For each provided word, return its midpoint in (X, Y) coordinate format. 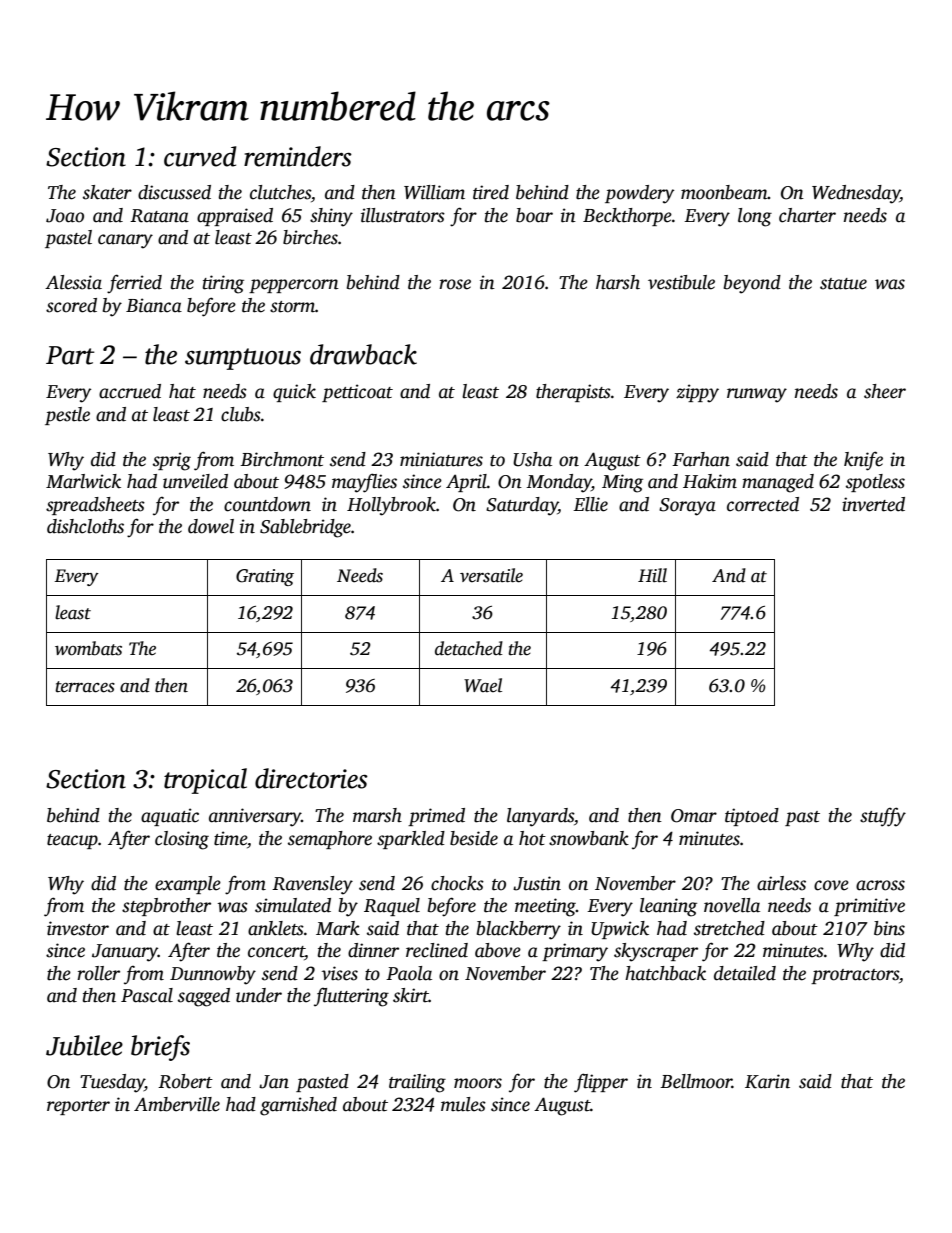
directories (311, 778)
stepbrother (166, 907)
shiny (331, 217)
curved (200, 156)
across (880, 885)
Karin (767, 1081)
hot (532, 838)
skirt (411, 995)
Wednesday (856, 194)
